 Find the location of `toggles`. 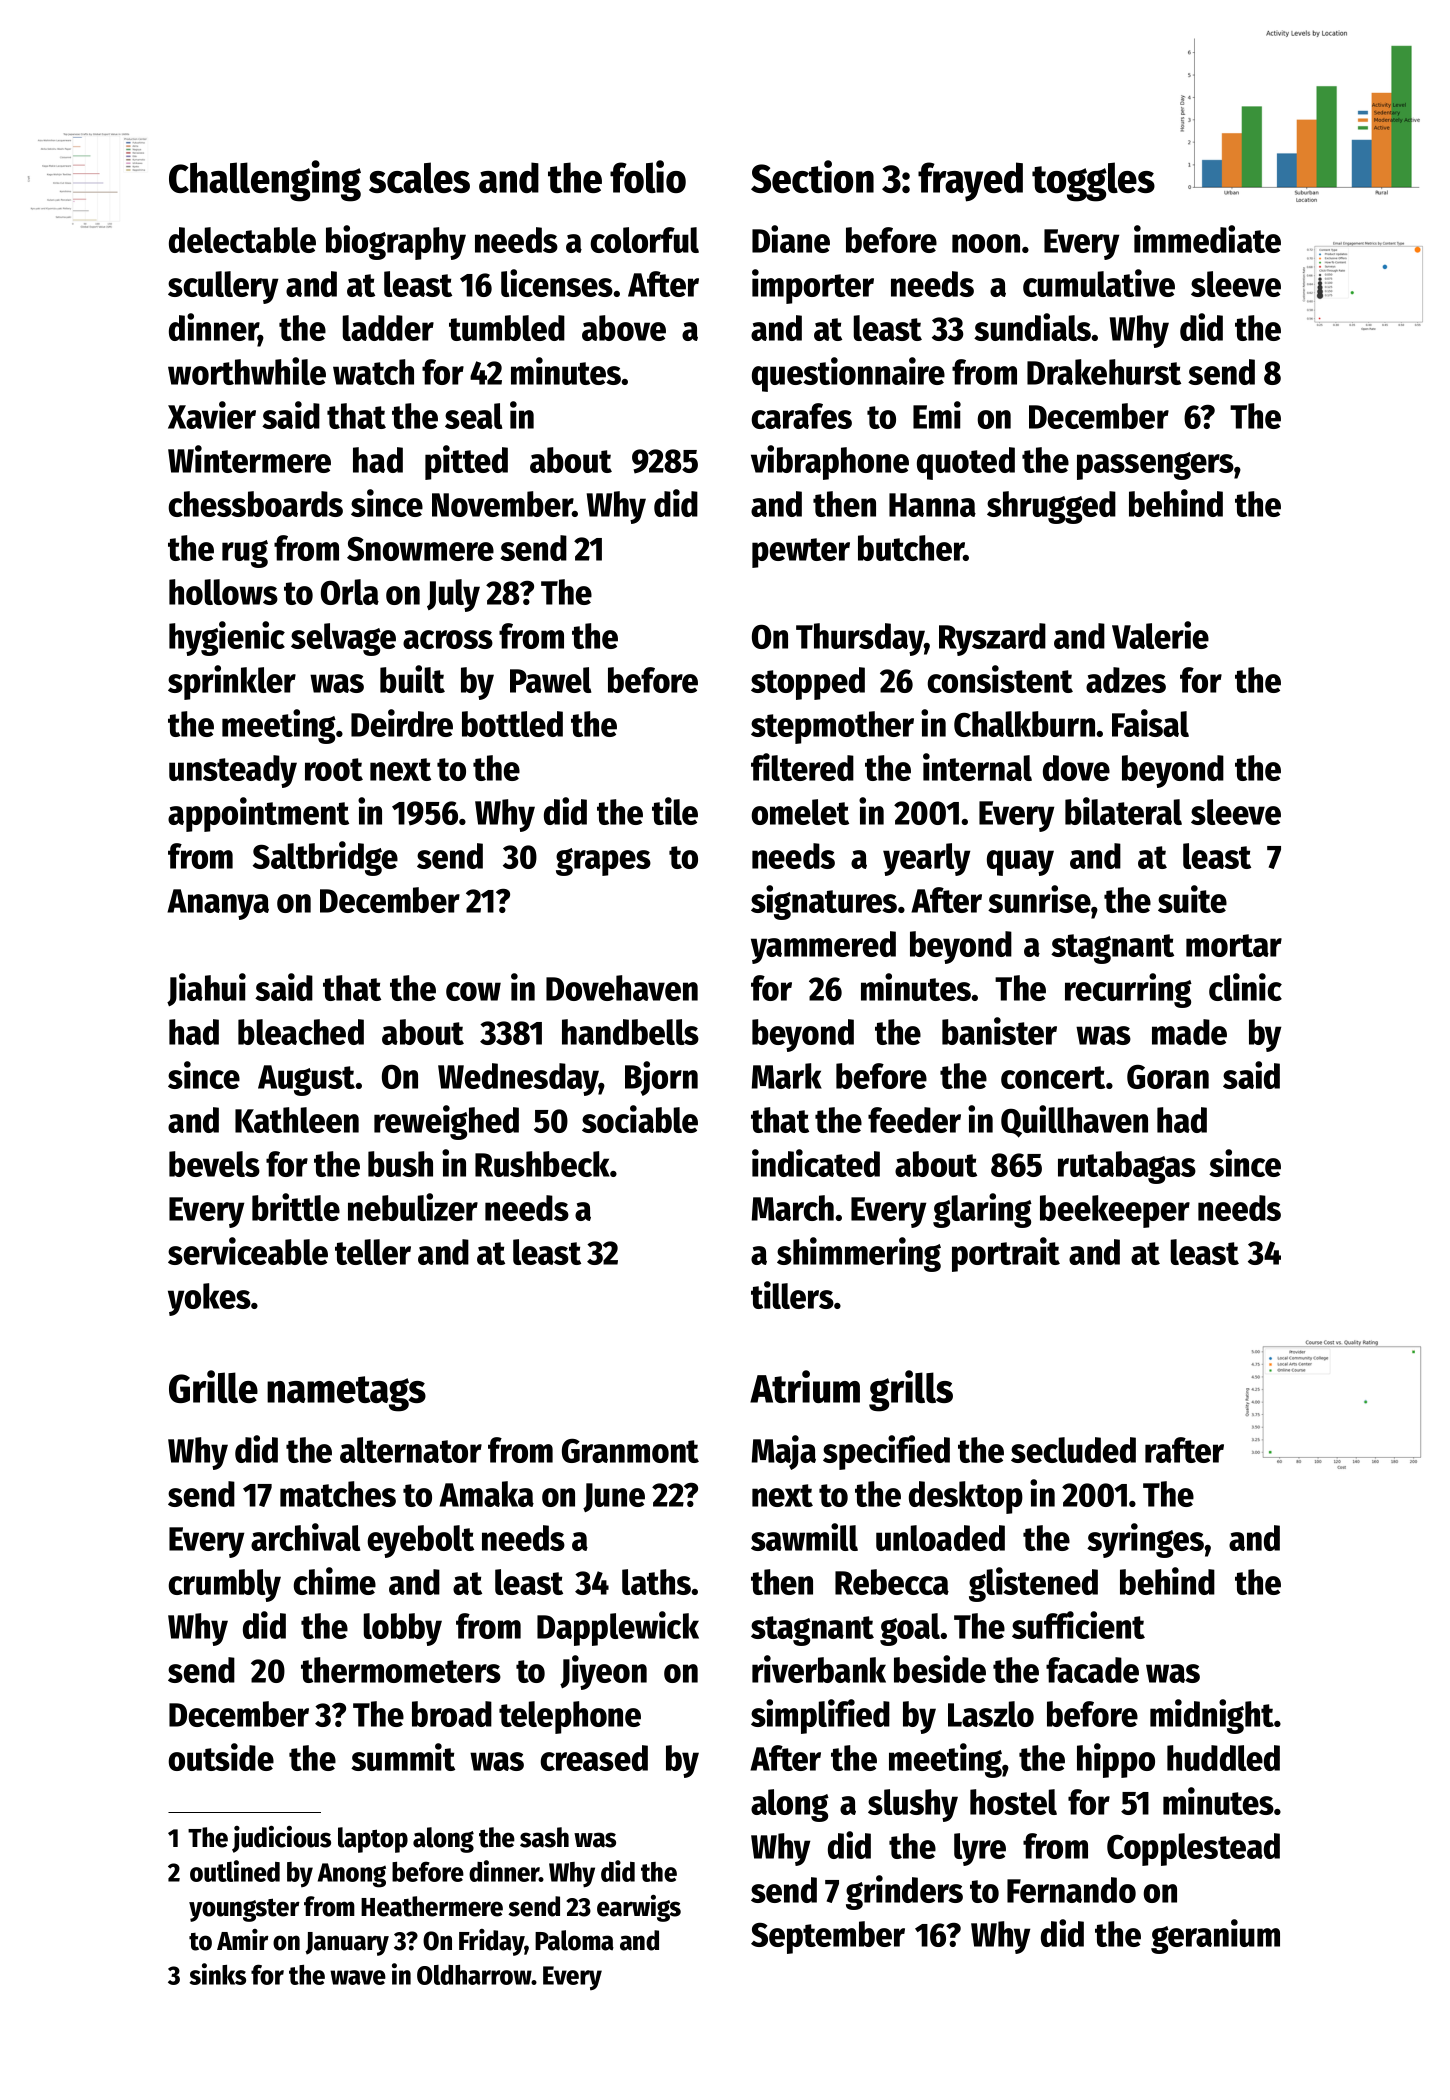

toggles is located at coordinates (1093, 182).
